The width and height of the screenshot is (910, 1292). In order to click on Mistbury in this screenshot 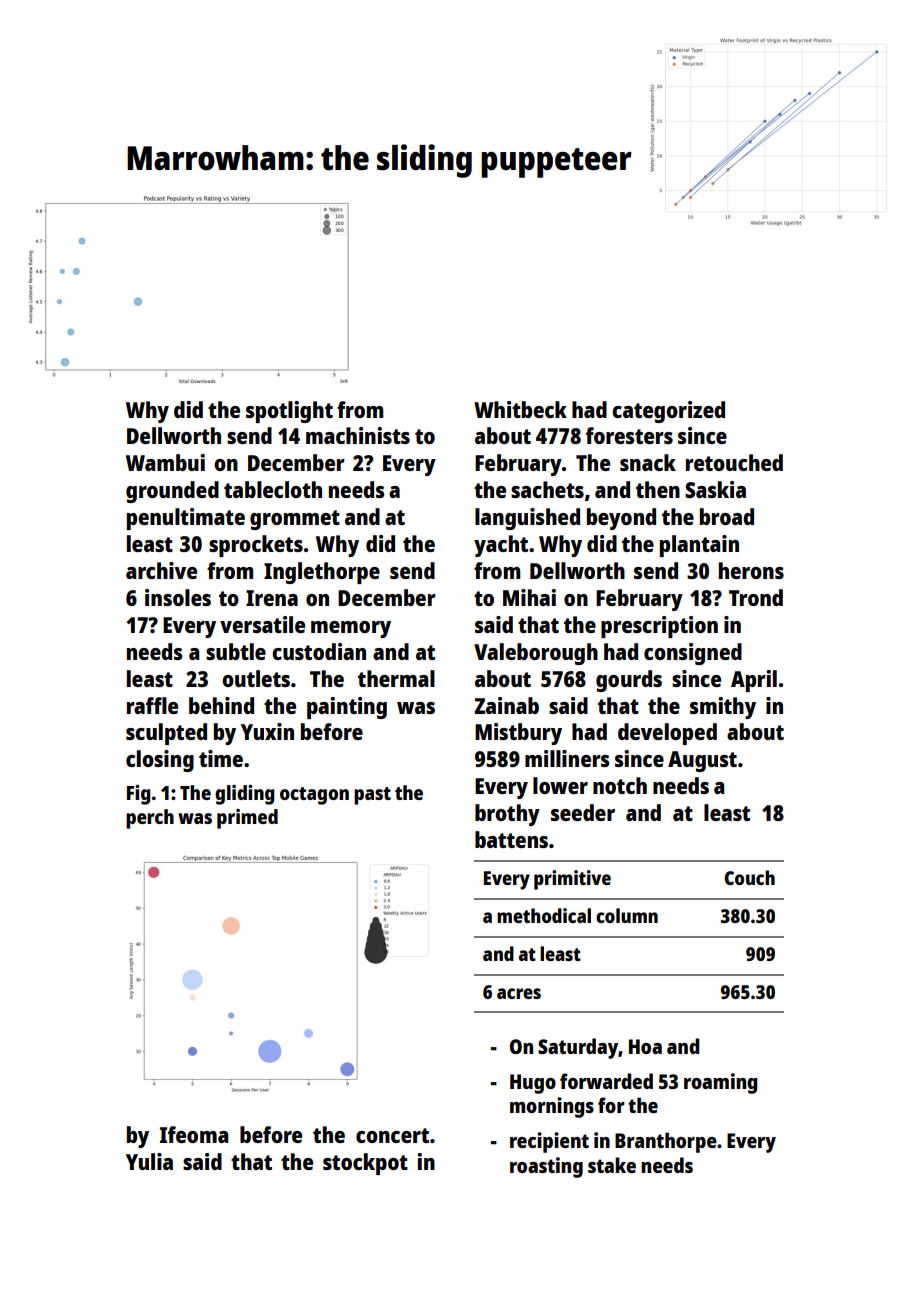, I will do `click(518, 734)`.
